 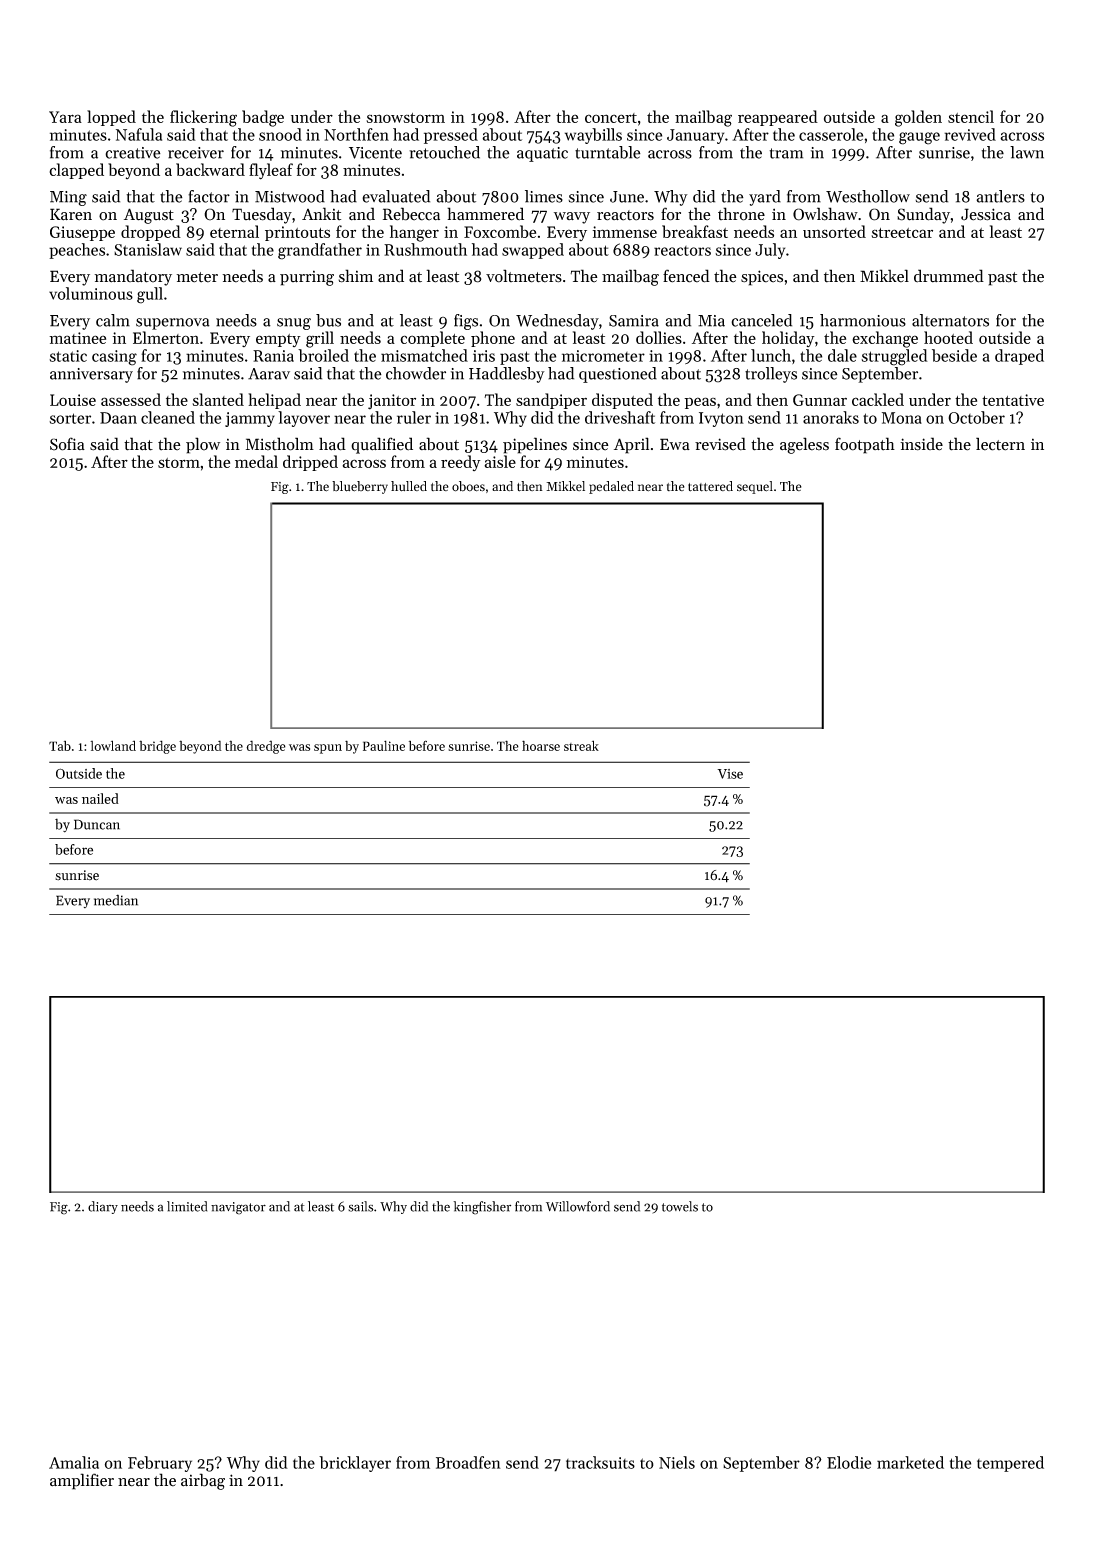 What do you see at coordinates (1000, 444) in the image?
I see `lectern` at bounding box center [1000, 444].
